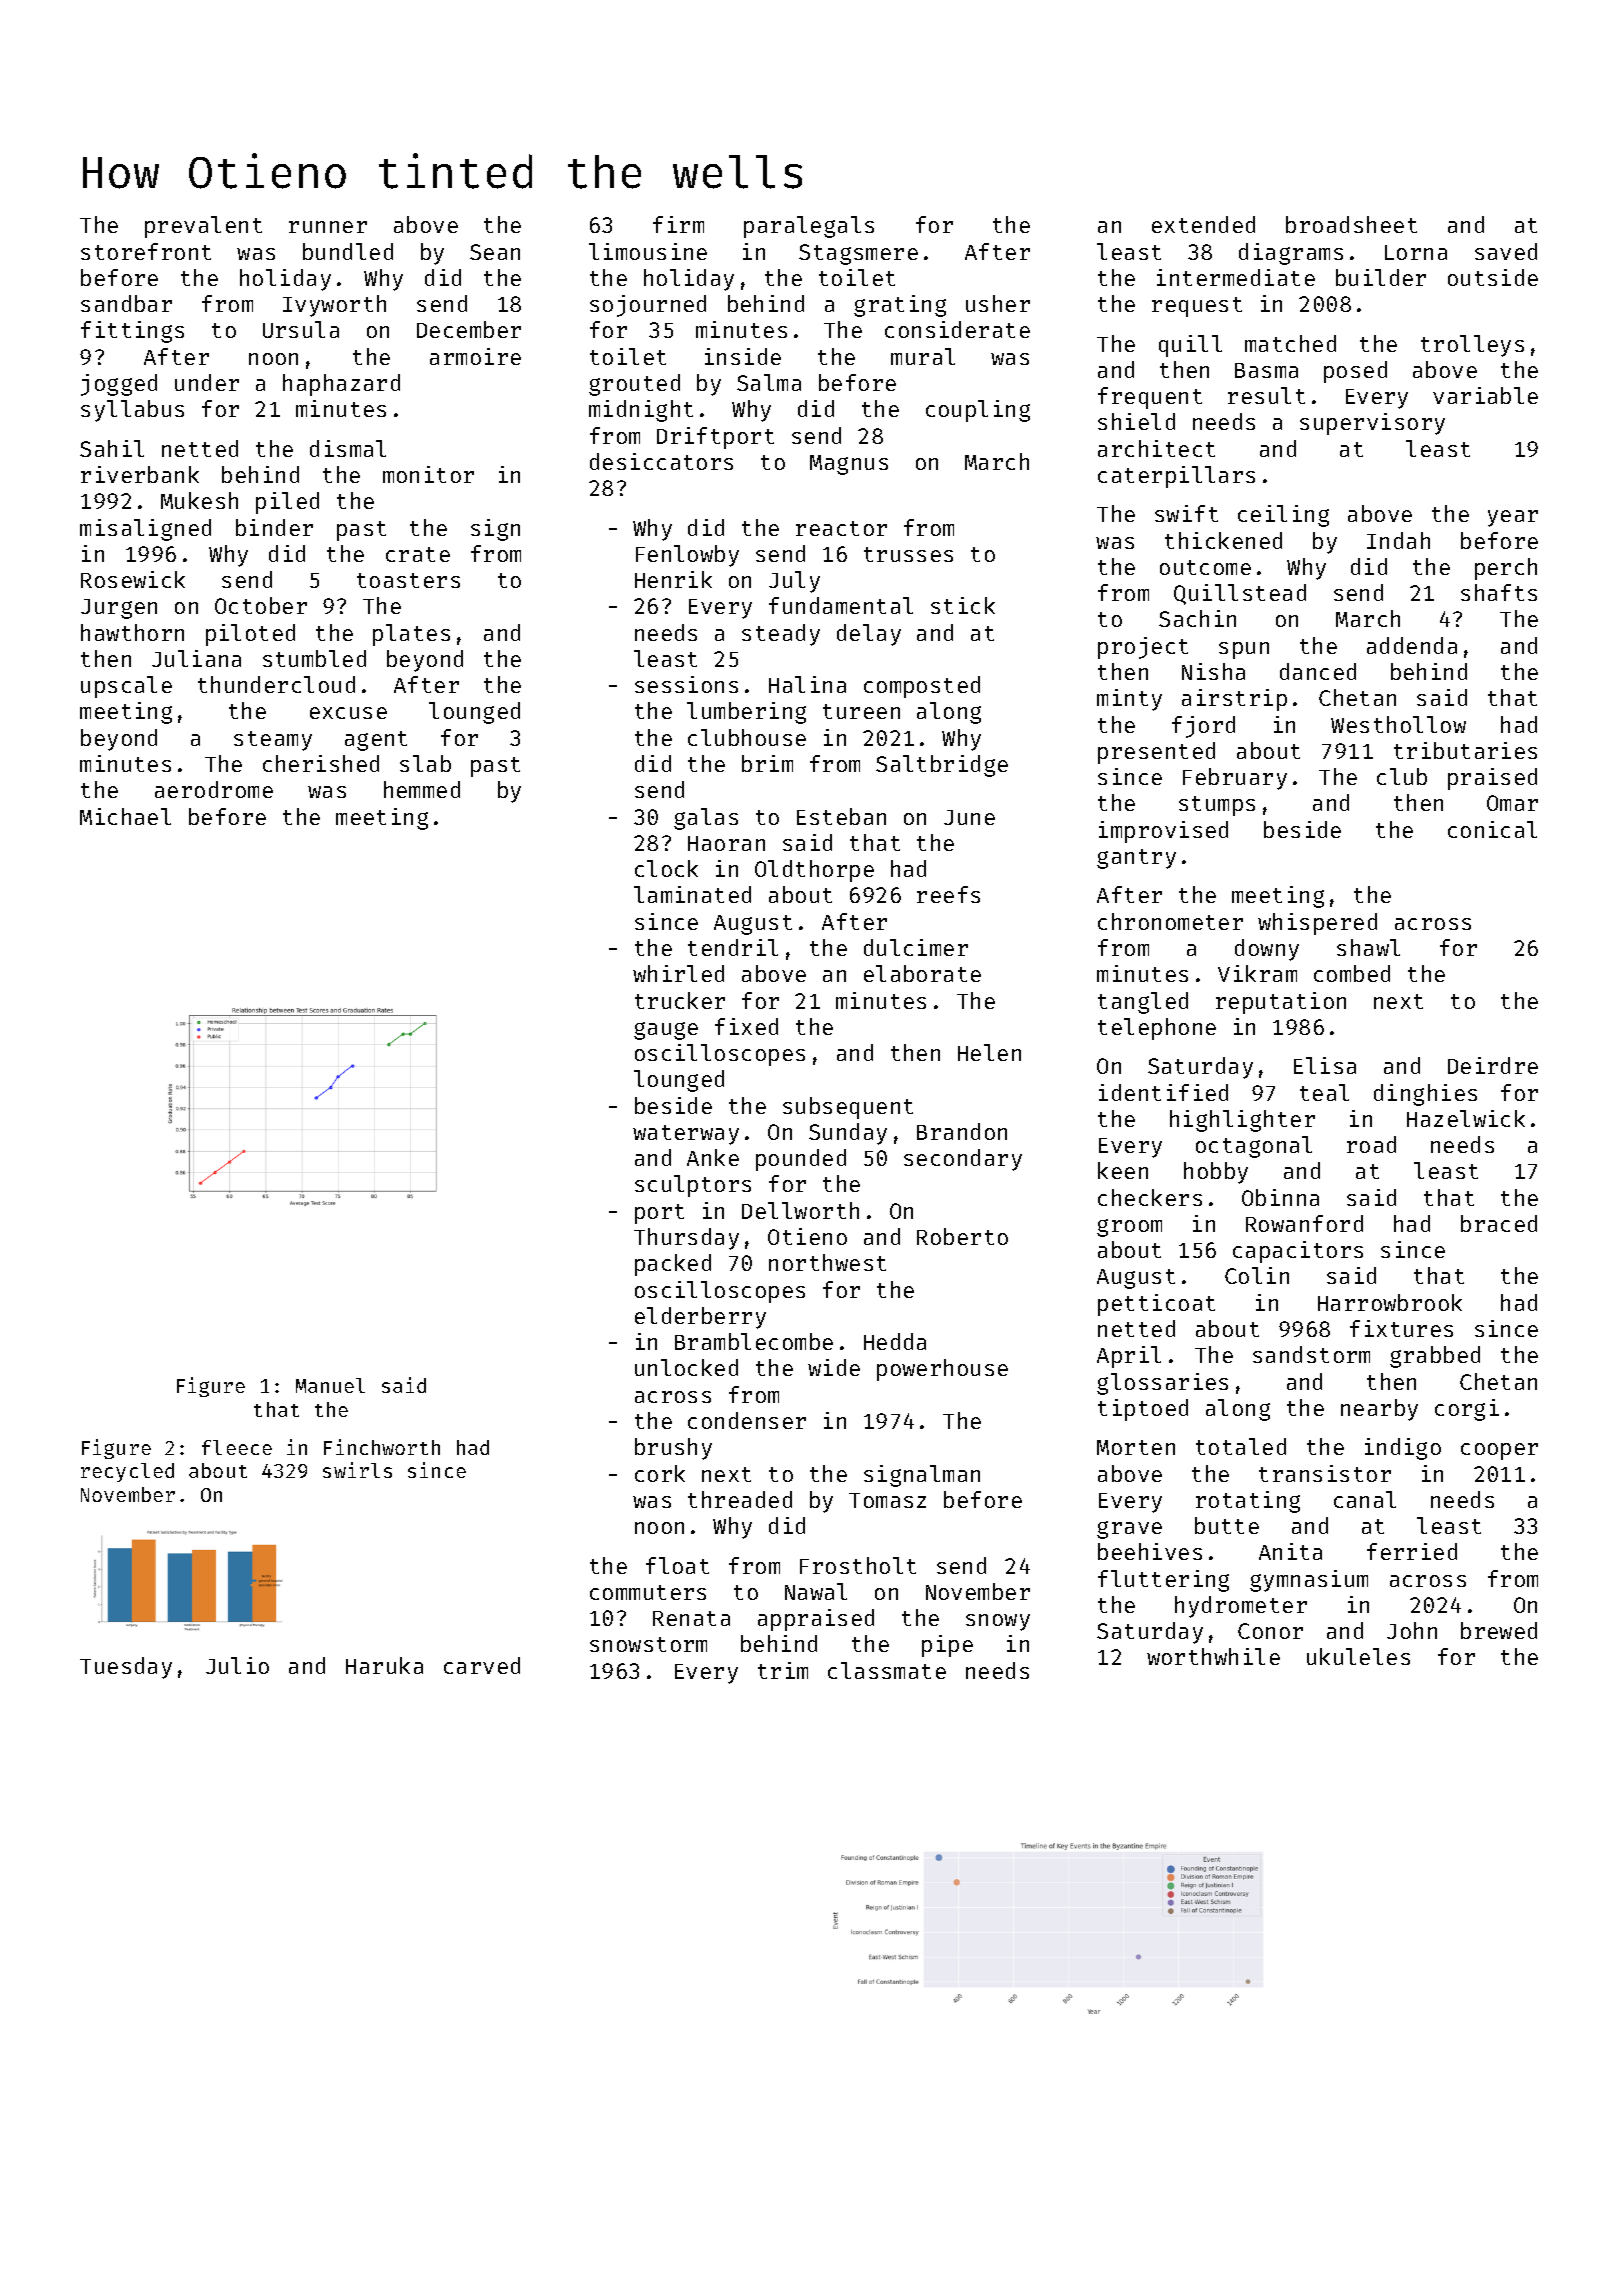  I want to click on Finchworth, so click(382, 1447).
